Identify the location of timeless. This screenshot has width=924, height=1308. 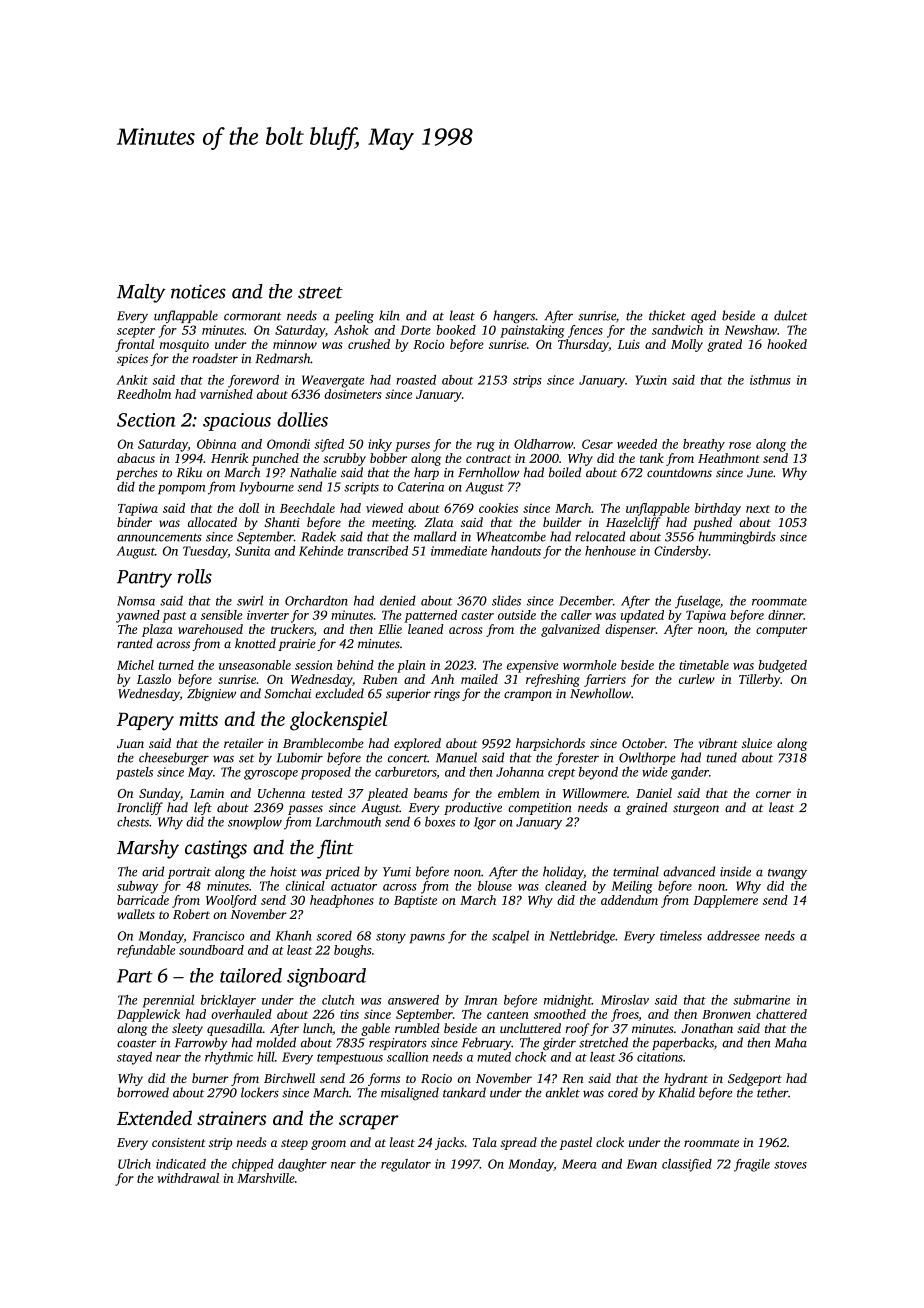
(681, 935).
